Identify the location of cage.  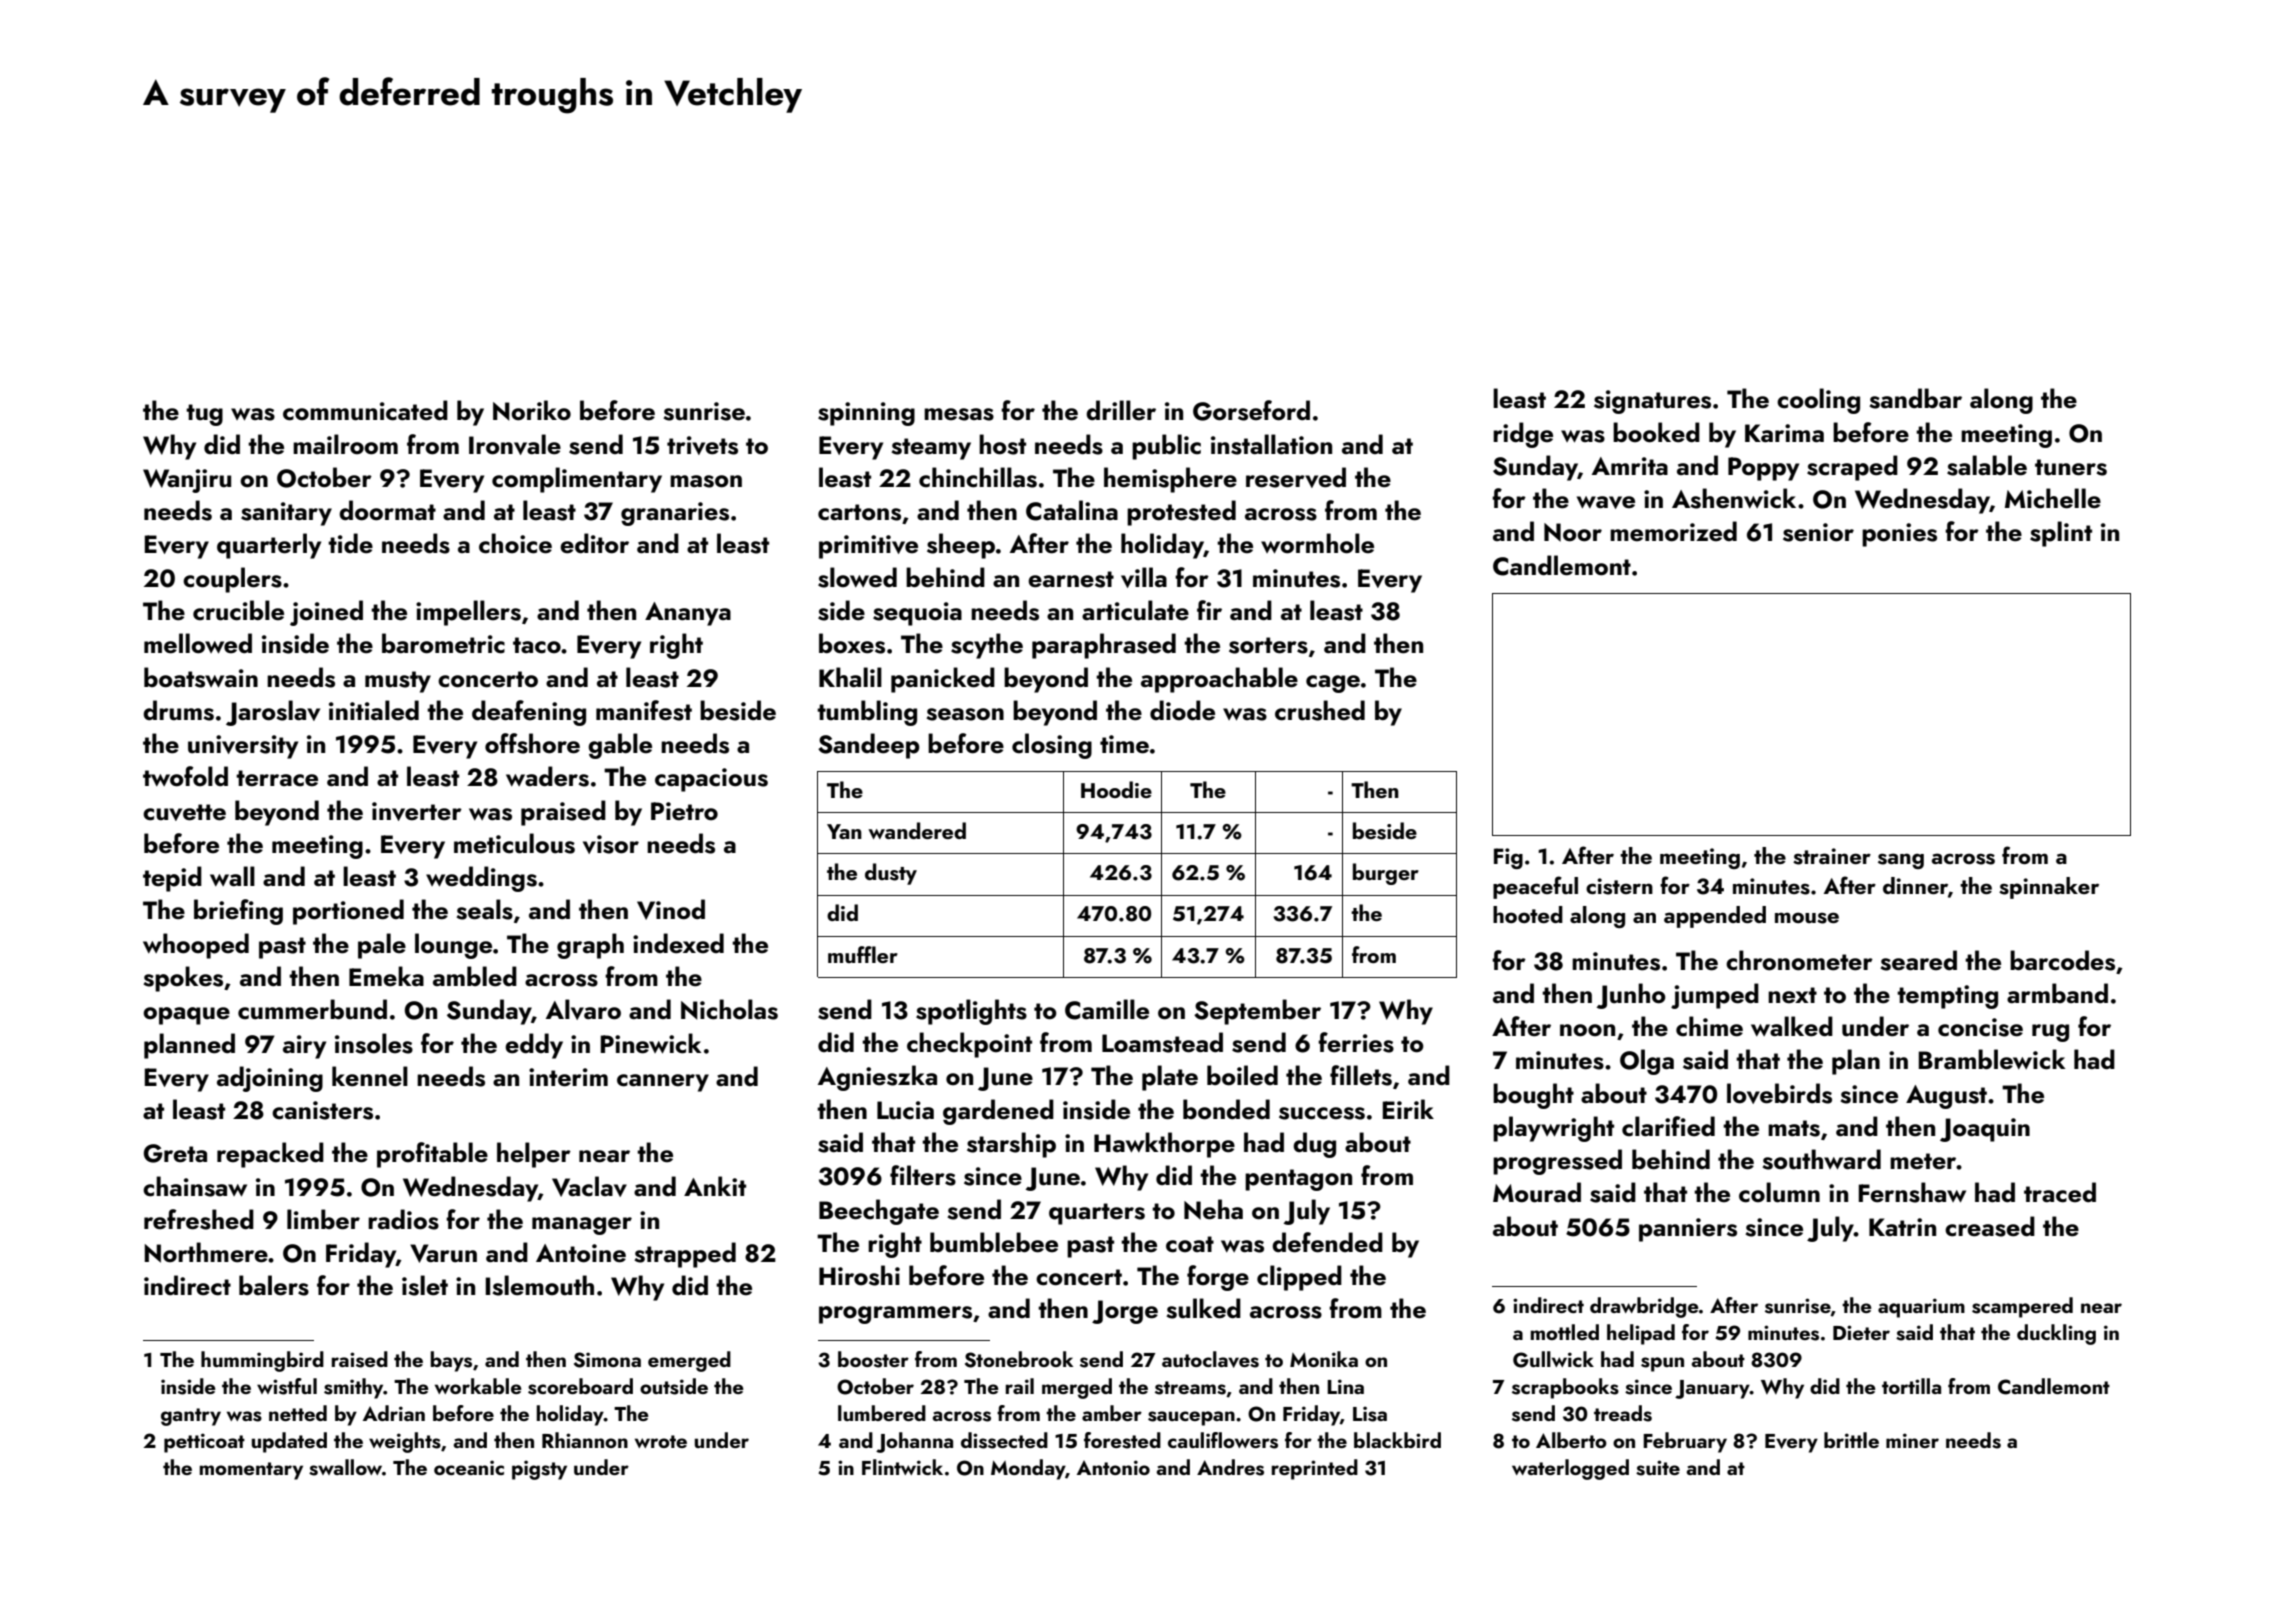
(1333, 684).
